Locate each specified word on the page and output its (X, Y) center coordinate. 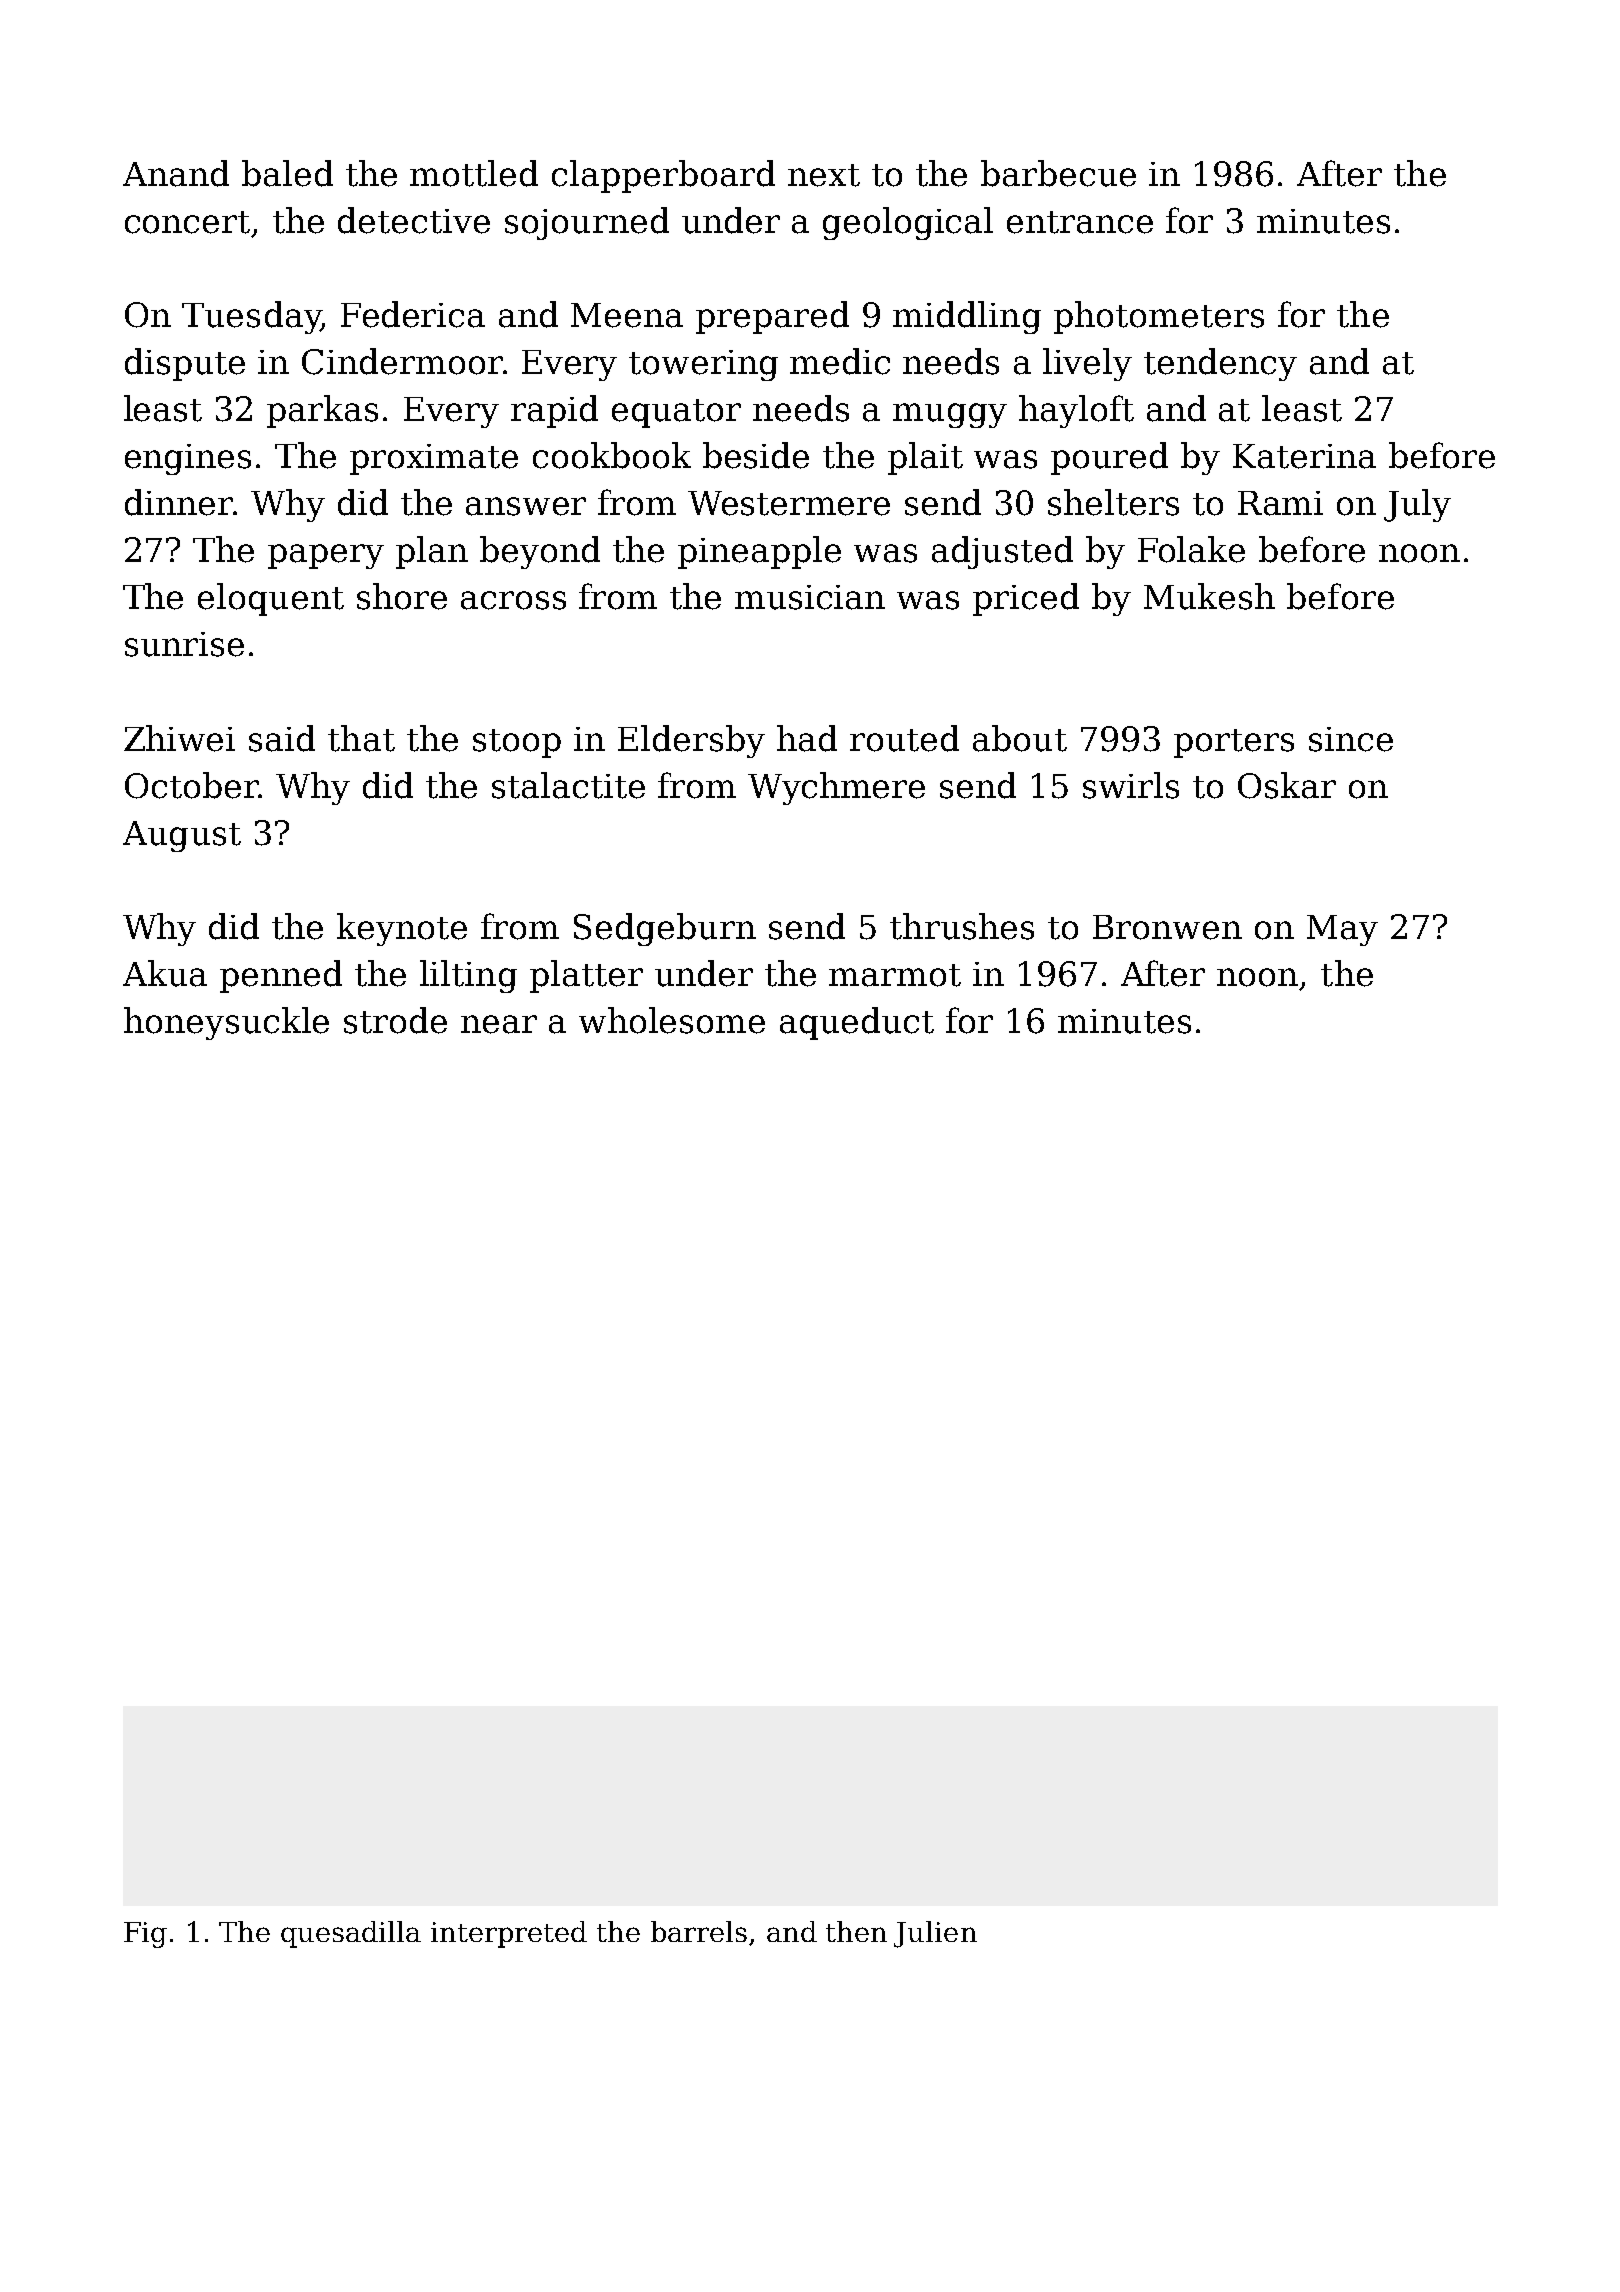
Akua (165, 973)
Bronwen (1167, 927)
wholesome (672, 1020)
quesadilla (351, 1934)
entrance (1080, 222)
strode (395, 1020)
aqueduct (857, 1023)
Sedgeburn (665, 929)
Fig (145, 1935)
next (824, 175)
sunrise (184, 644)
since (1351, 739)
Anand (176, 173)
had (807, 738)
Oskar (1287, 785)
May (1342, 930)
